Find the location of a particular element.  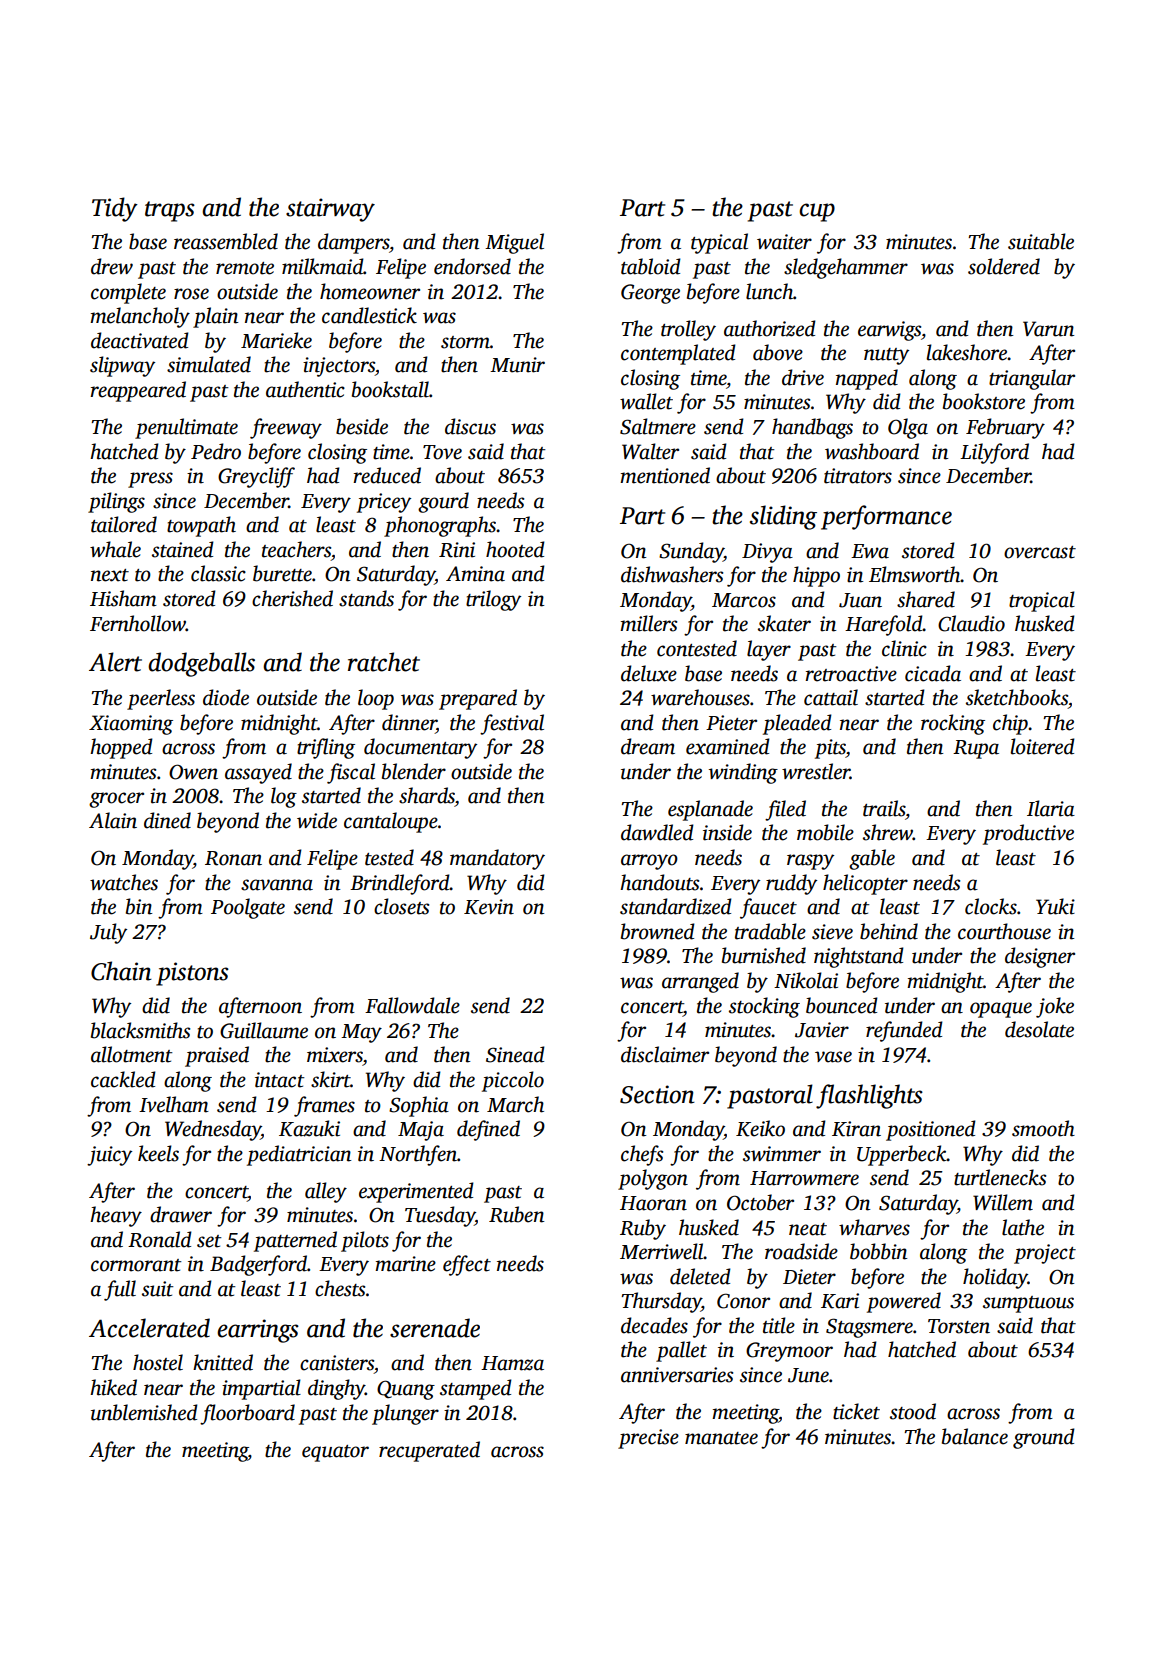

arranged is located at coordinates (700, 982).
